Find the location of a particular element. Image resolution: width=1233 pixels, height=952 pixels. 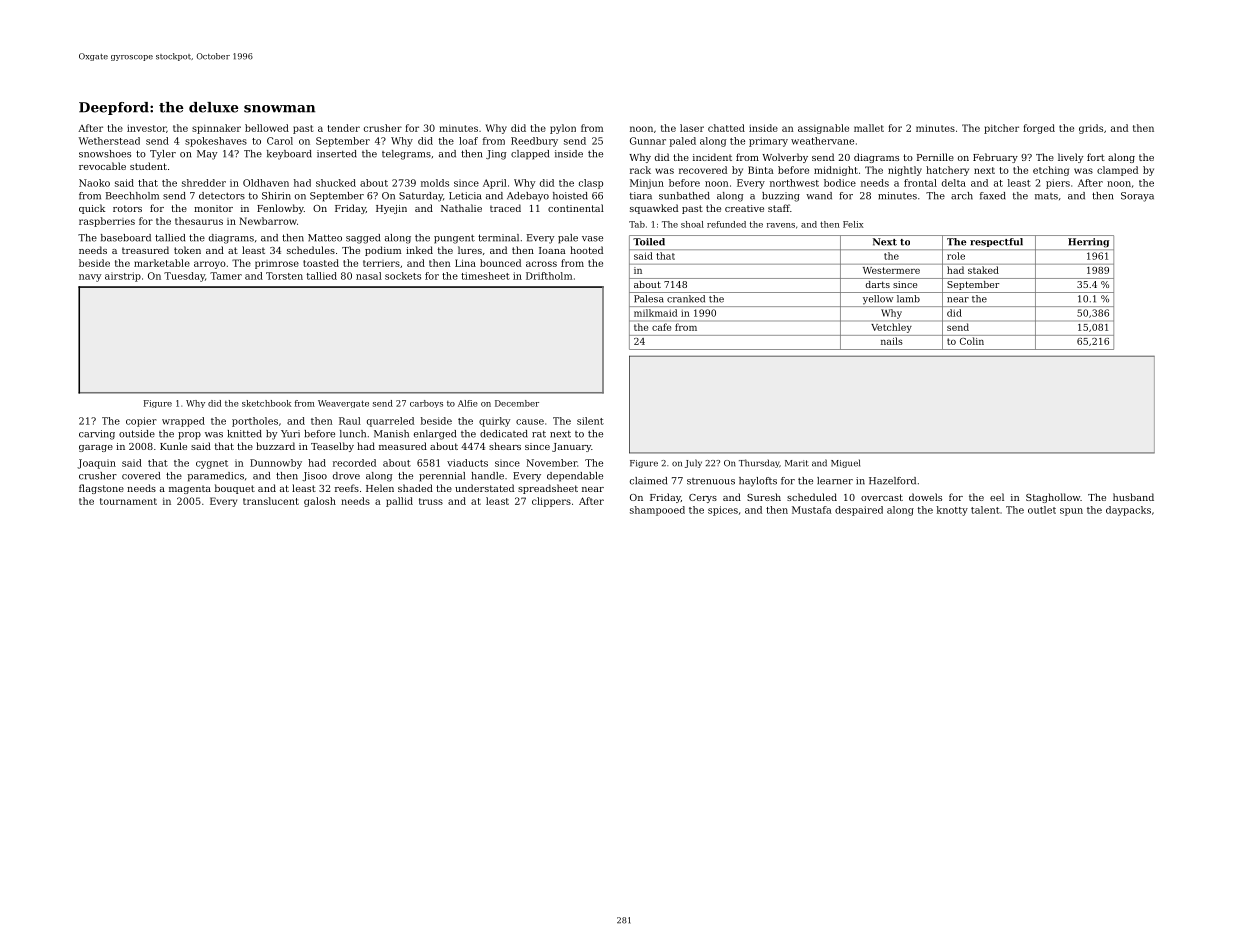

pallid is located at coordinates (399, 502).
